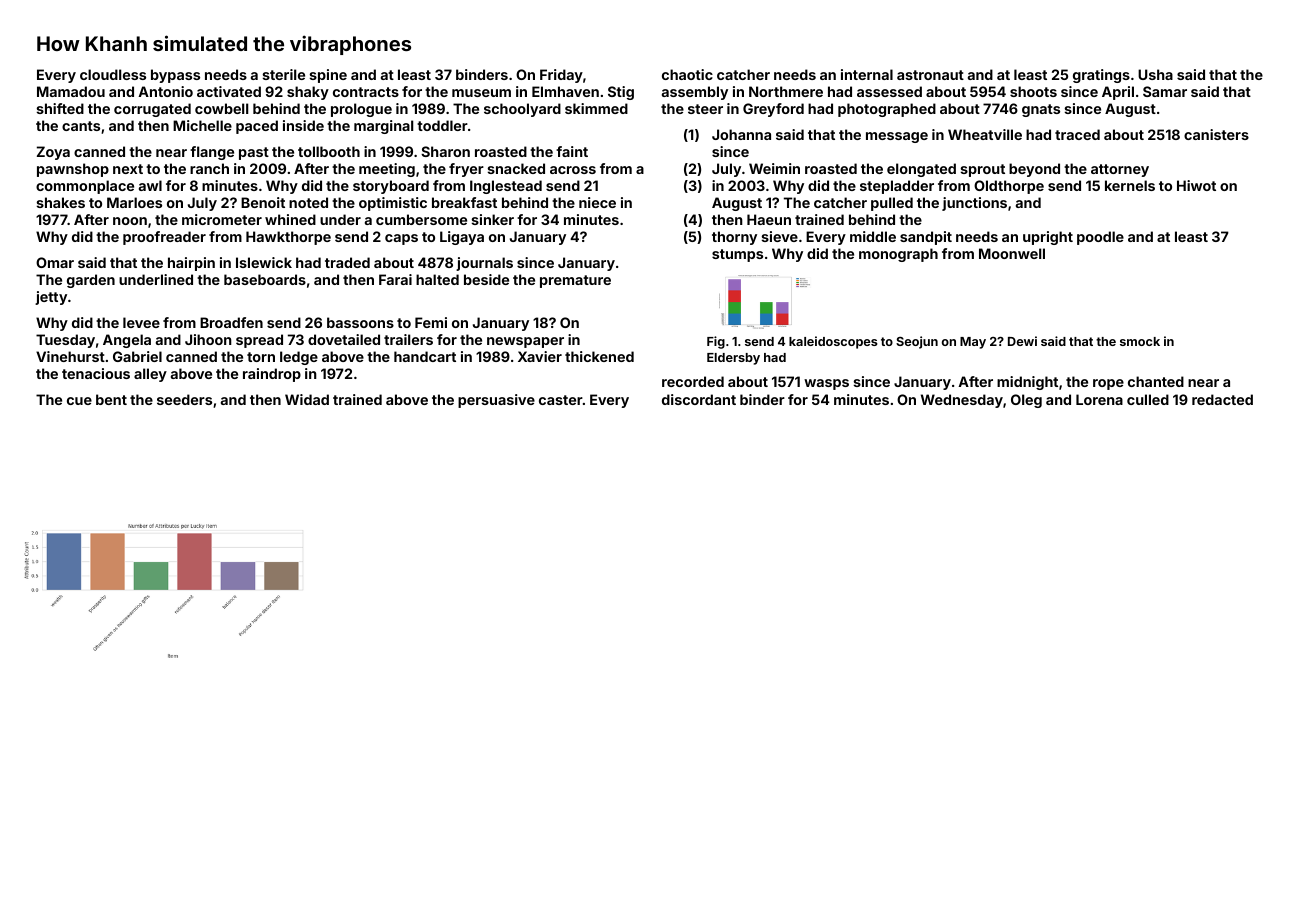  I want to click on Hiwot, so click(1196, 185).
